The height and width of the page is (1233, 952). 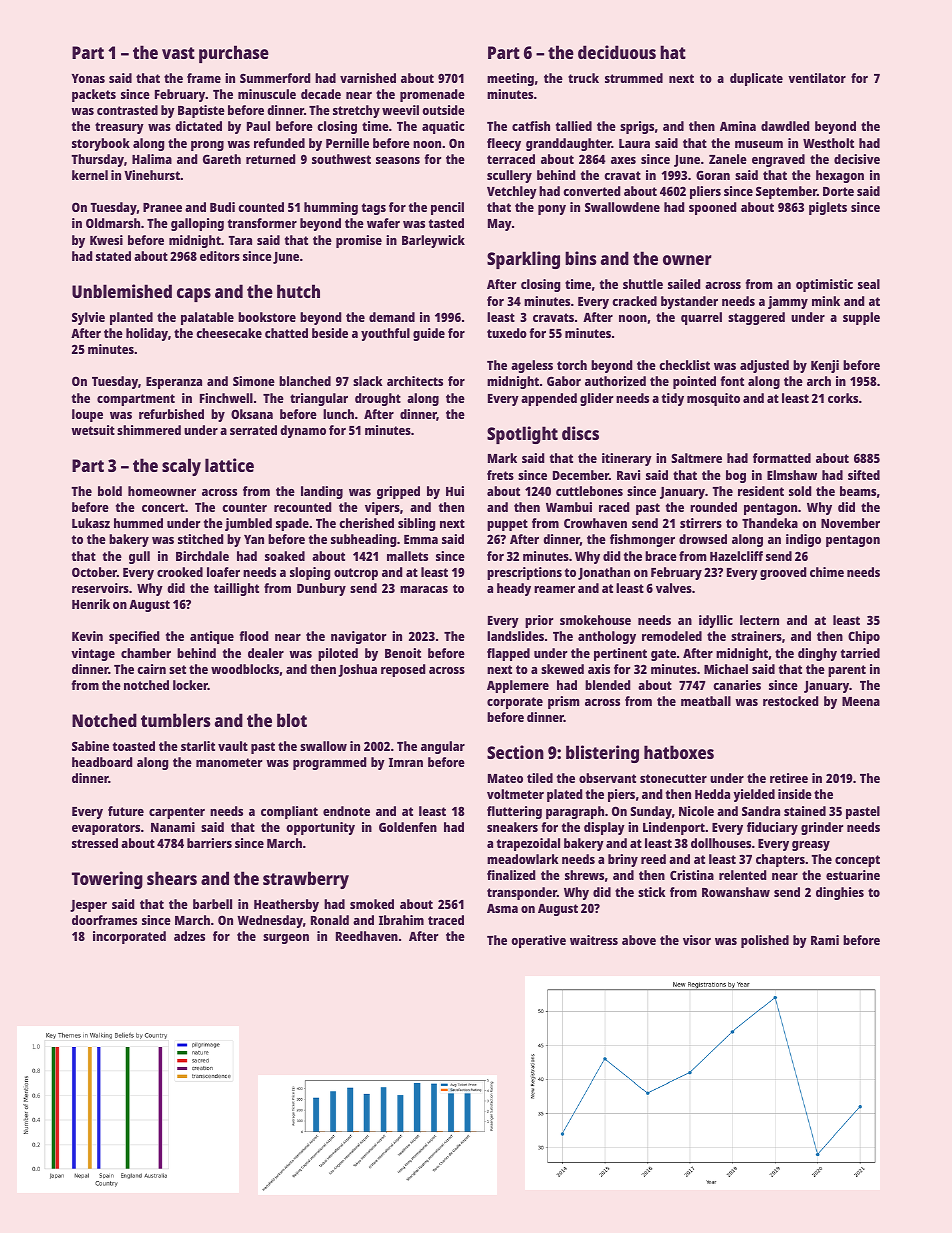 I want to click on discs, so click(x=580, y=433).
